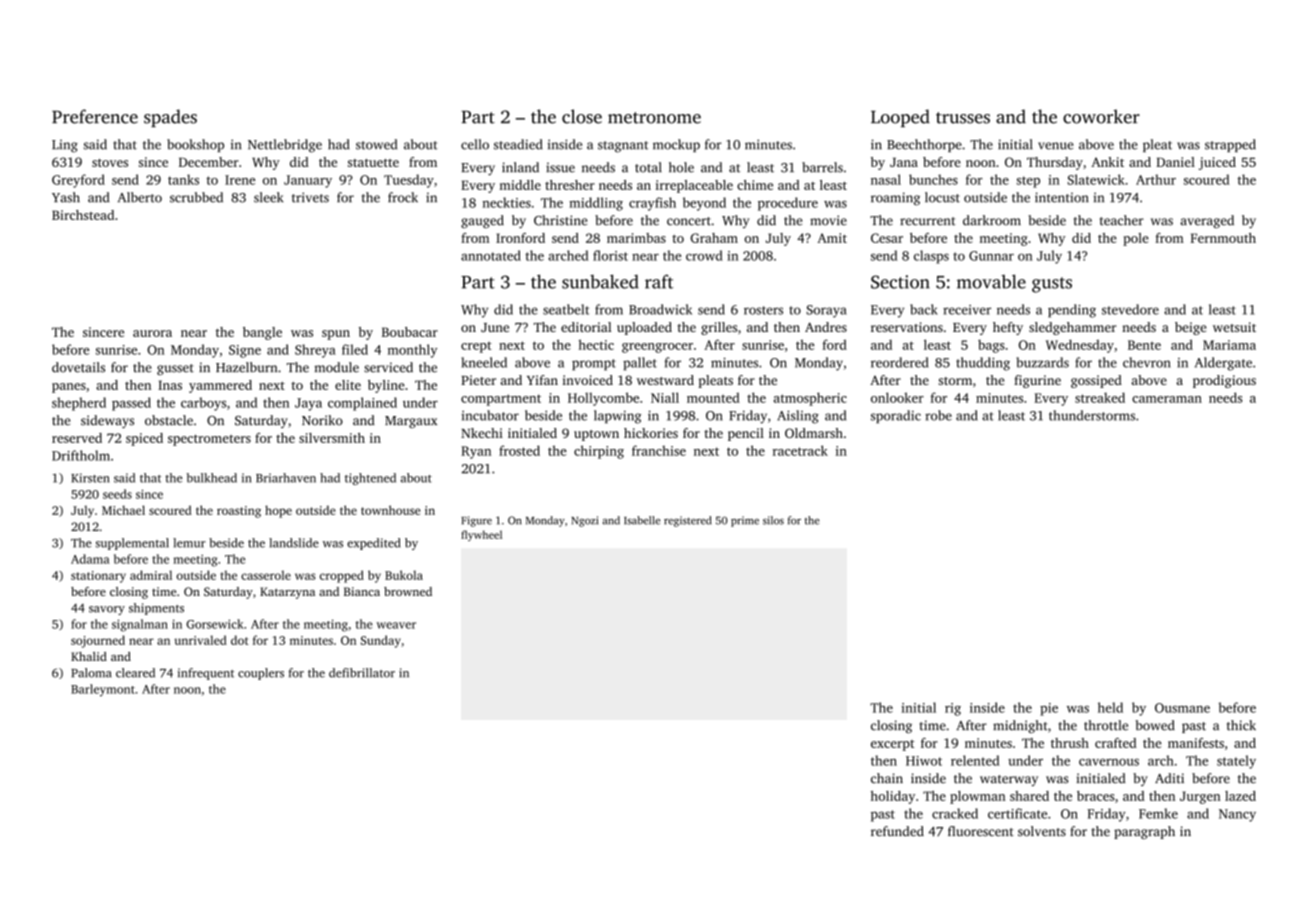 Image resolution: width=1308 pixels, height=924 pixels. What do you see at coordinates (991, 256) in the document?
I see `Gunnar` at bounding box center [991, 256].
